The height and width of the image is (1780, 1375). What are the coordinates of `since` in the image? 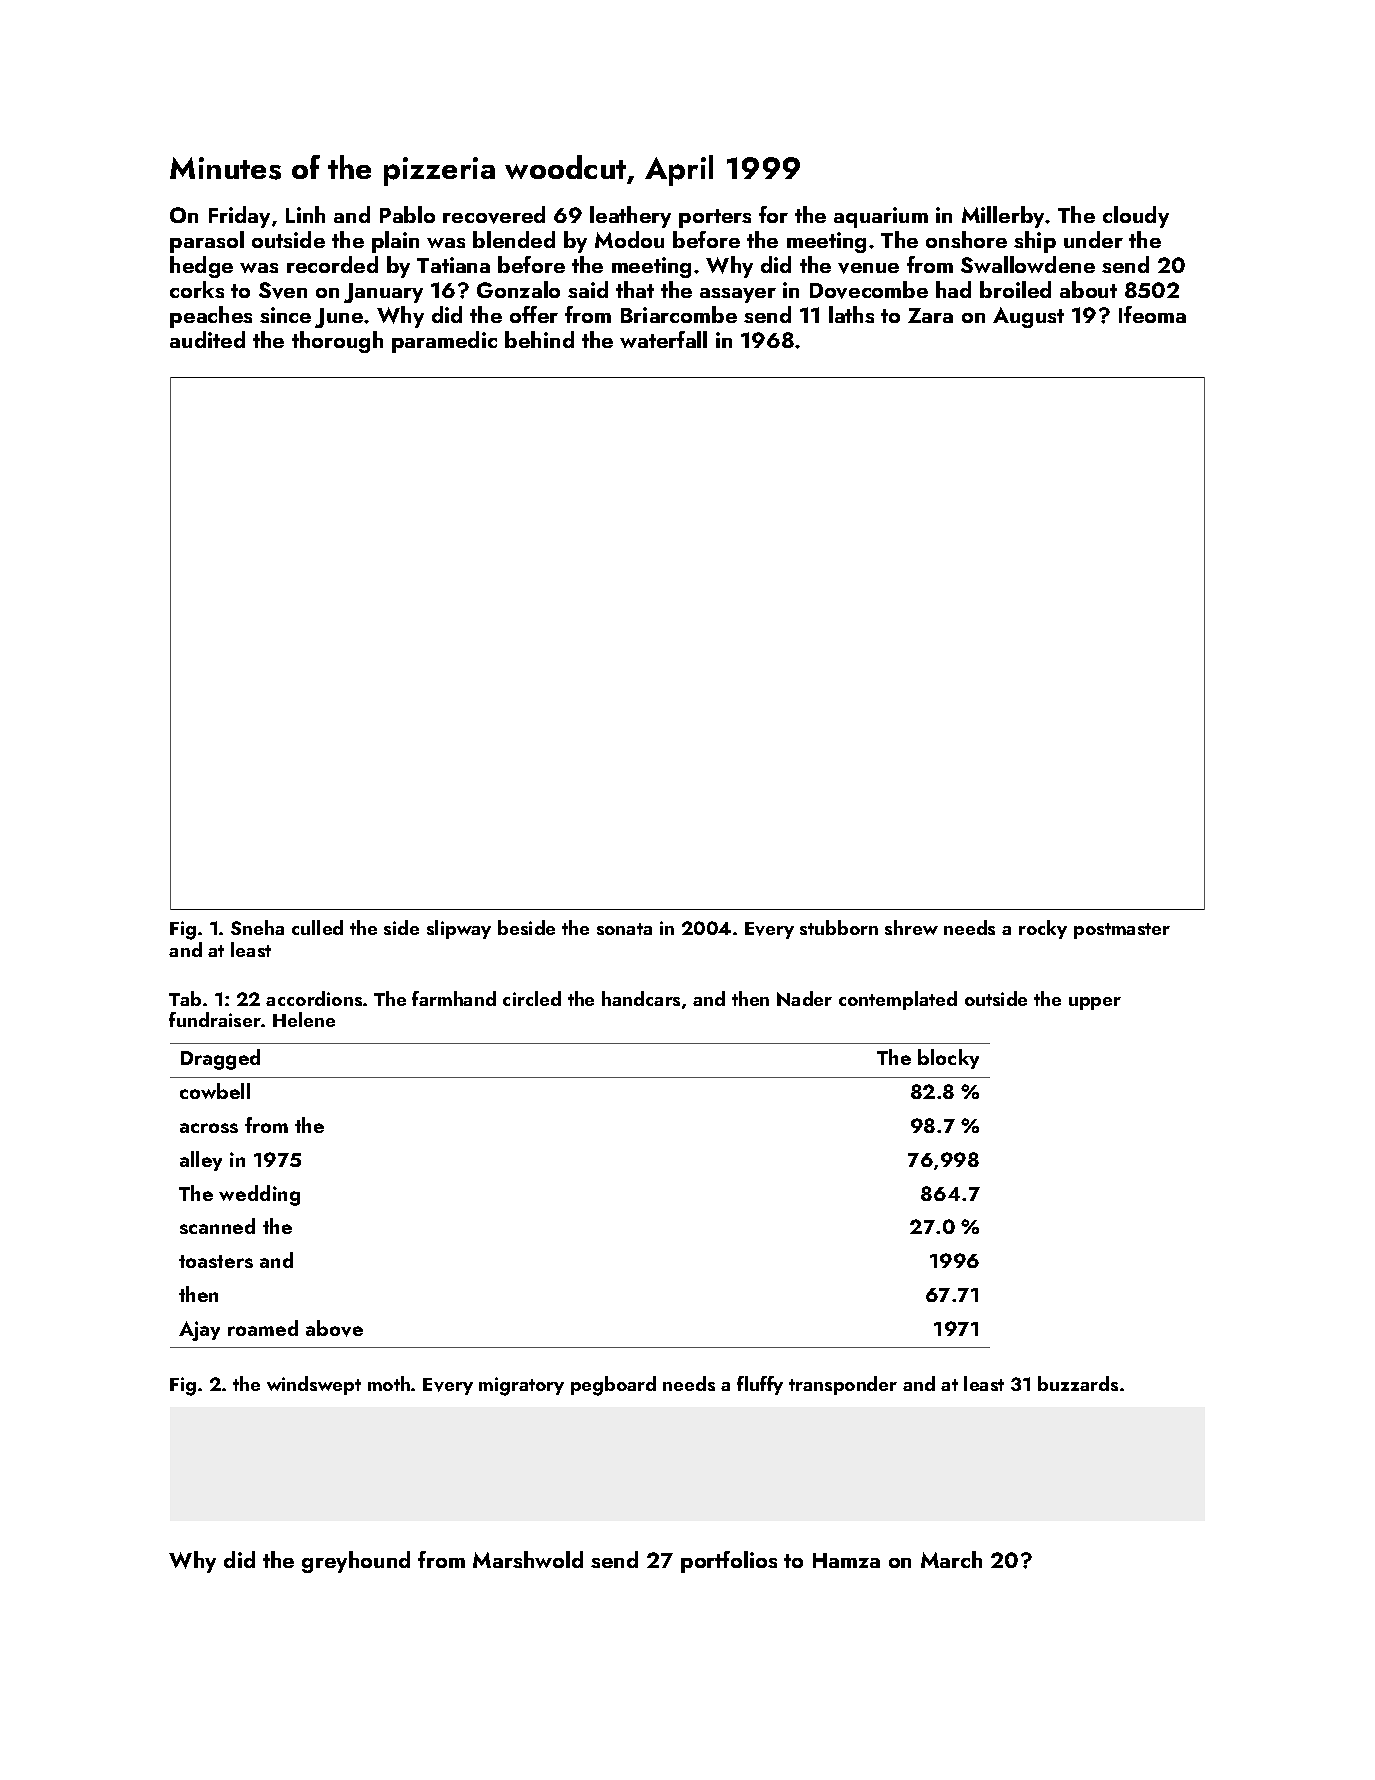 It's located at (285, 315).
